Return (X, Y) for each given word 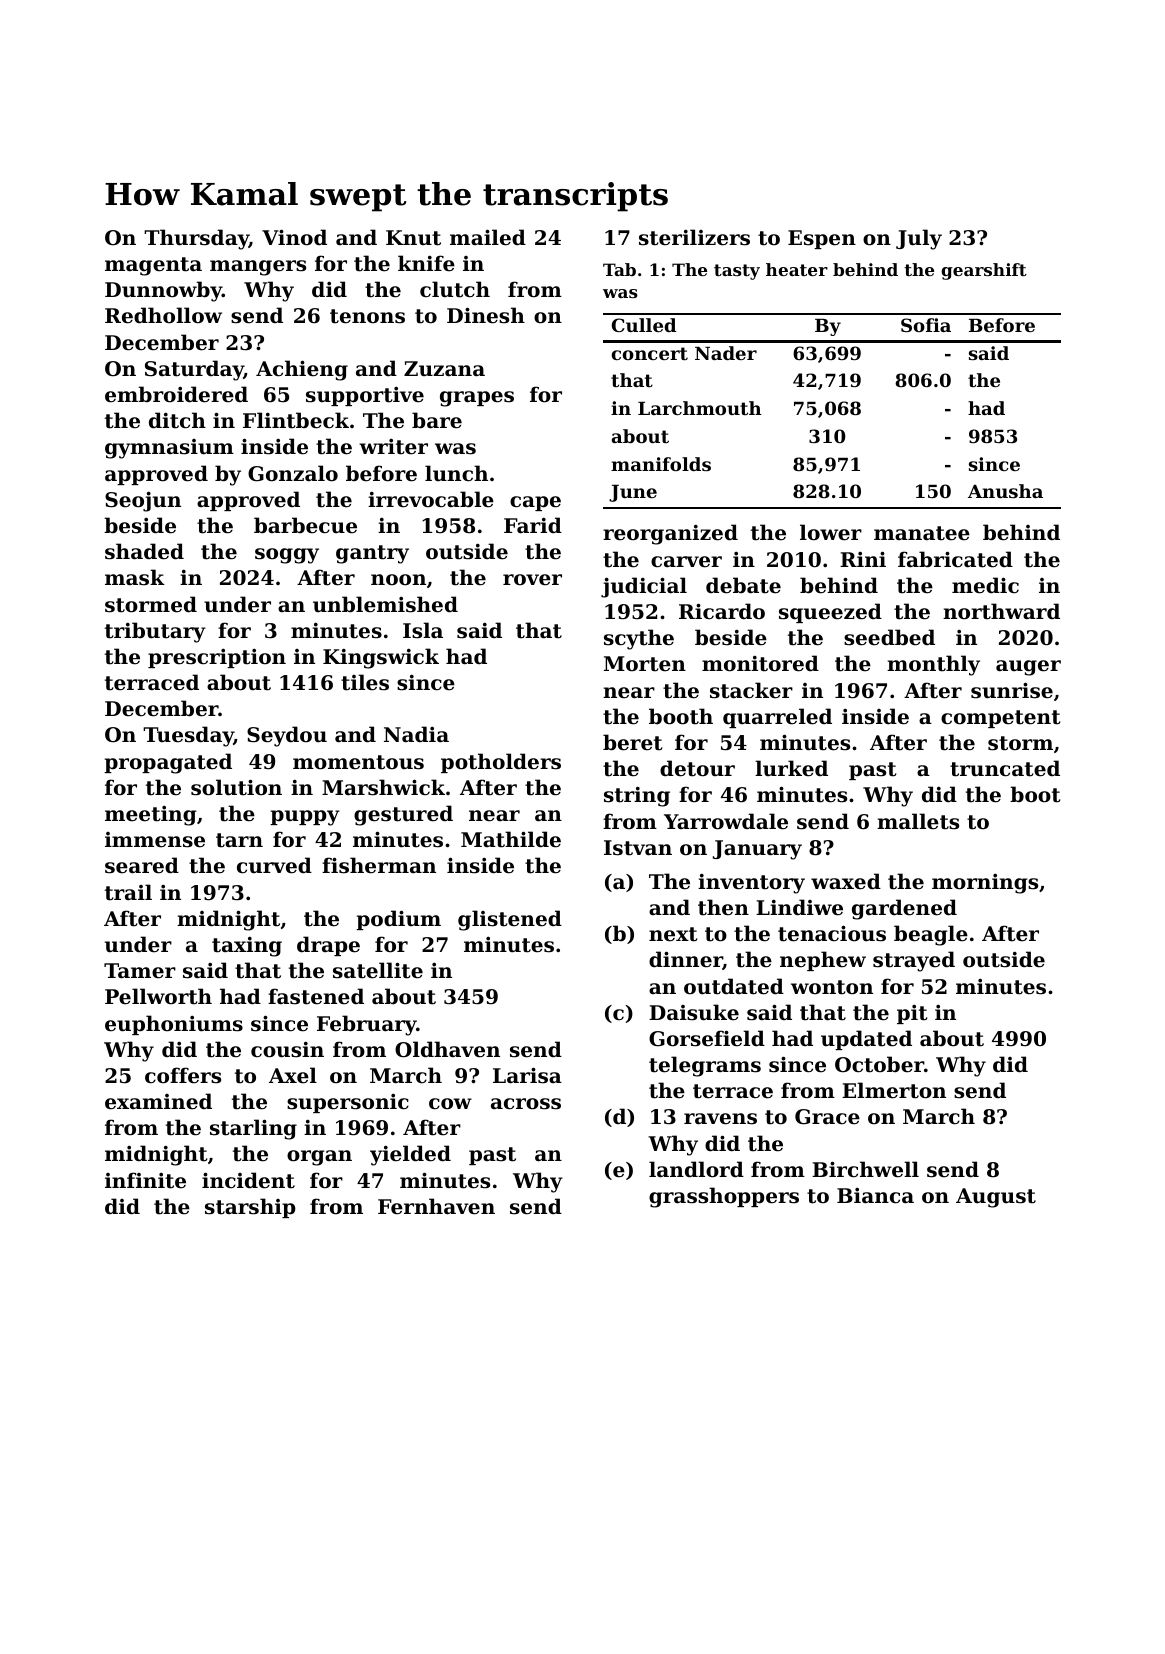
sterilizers (694, 237)
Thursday (196, 239)
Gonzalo (293, 473)
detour (697, 768)
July (919, 239)
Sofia (926, 325)
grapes (477, 399)
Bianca (875, 1195)
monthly (933, 665)
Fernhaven (436, 1206)
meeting (151, 815)
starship (250, 1208)
